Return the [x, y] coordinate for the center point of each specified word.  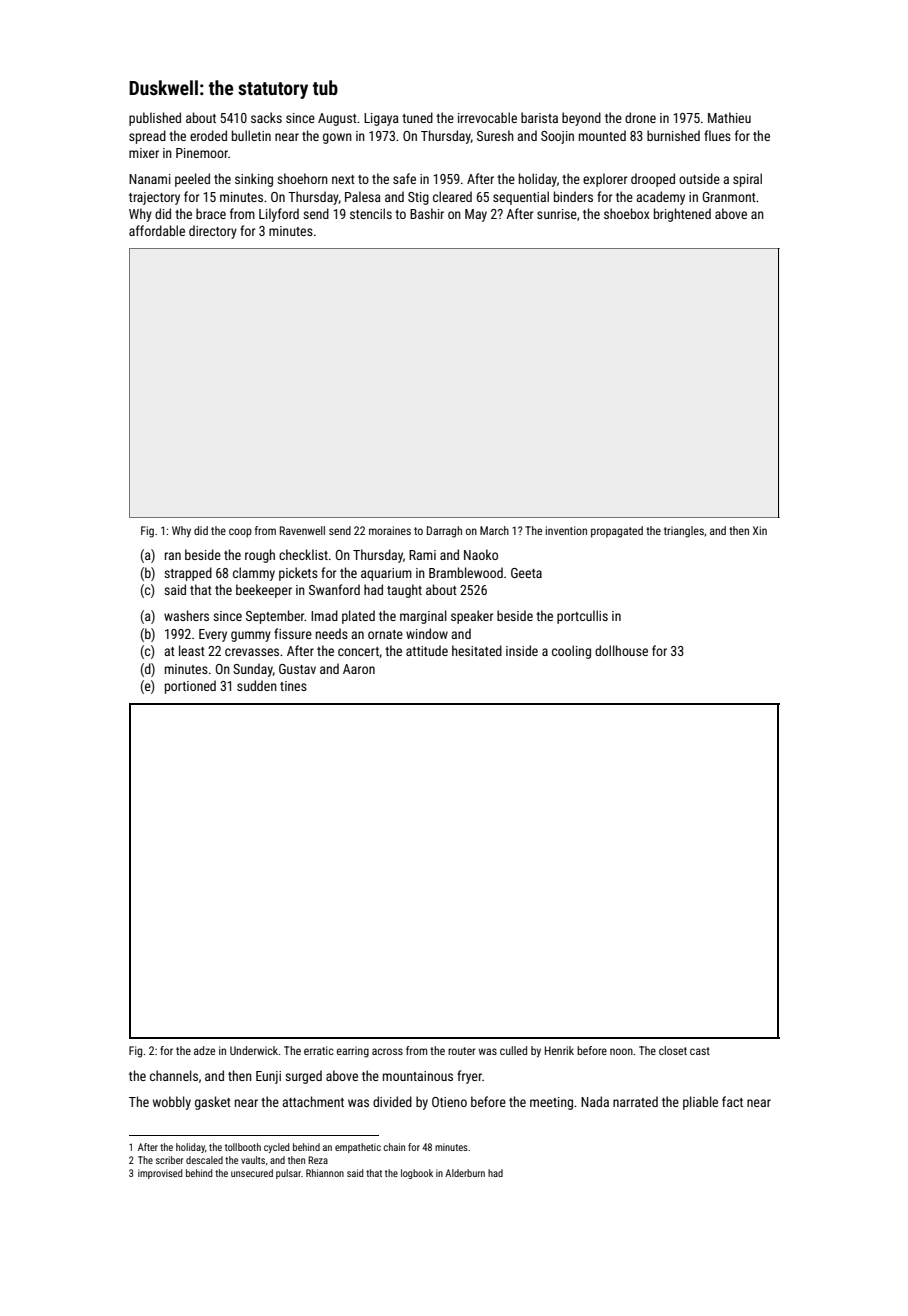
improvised [160, 1174]
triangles [684, 532]
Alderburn [465, 1173]
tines [293, 686]
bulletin [251, 135]
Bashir [427, 213]
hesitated [477, 650]
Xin [760, 530]
